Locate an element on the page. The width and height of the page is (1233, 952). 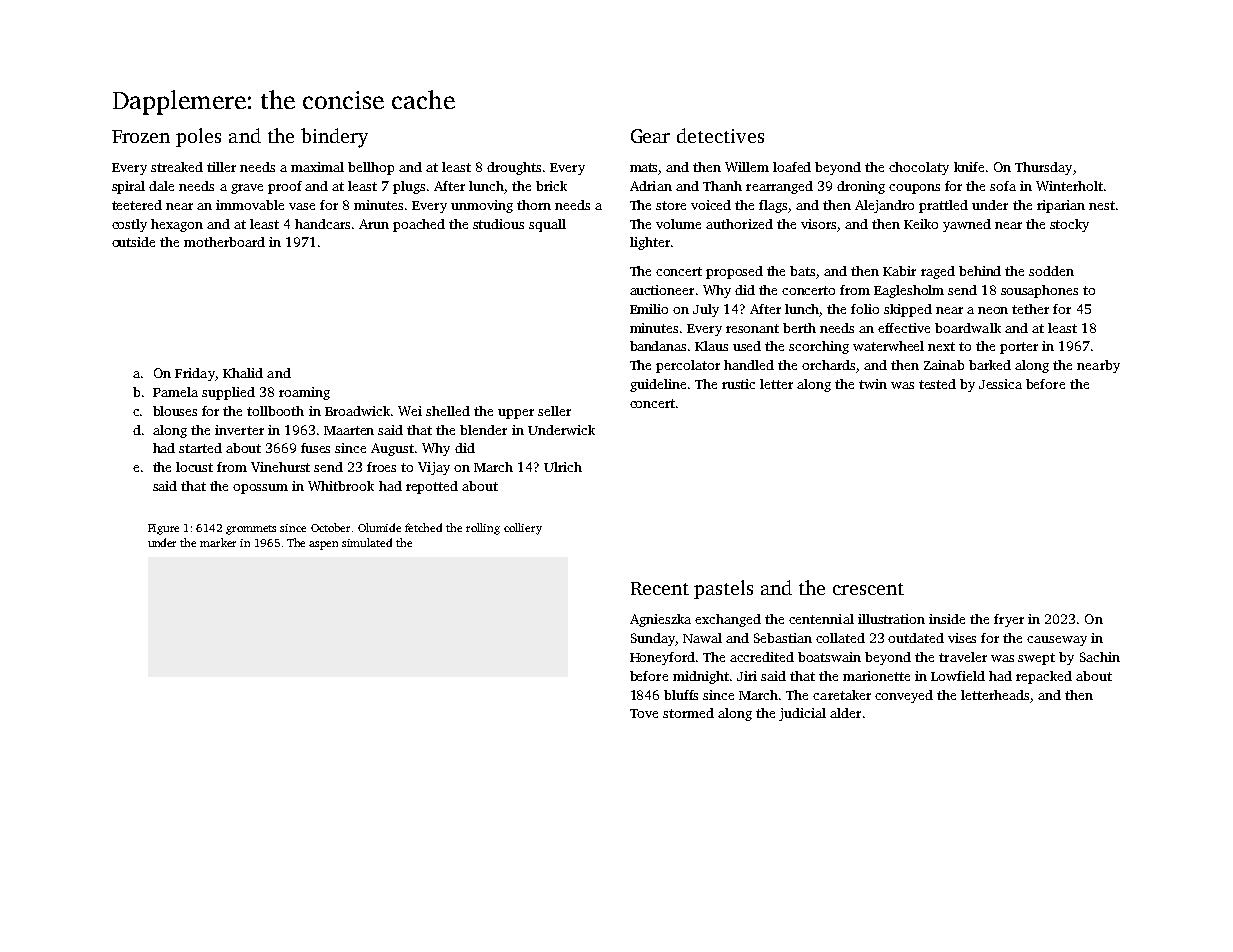
maximal is located at coordinates (317, 167).
